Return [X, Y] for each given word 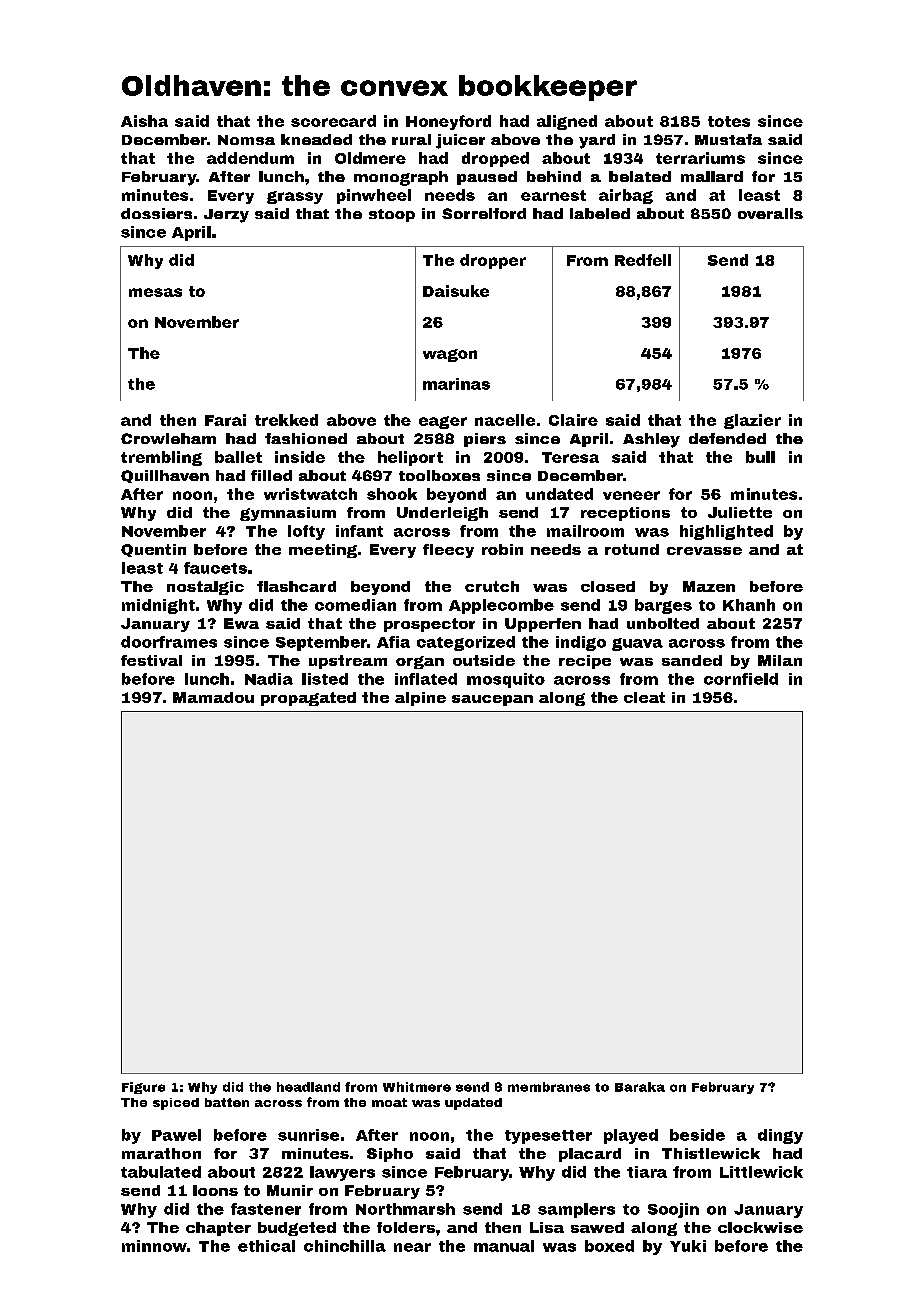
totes [729, 121]
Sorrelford [484, 213]
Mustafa [728, 139]
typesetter [548, 1137]
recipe [585, 662]
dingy [780, 1136]
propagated [308, 699]
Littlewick [761, 1172]
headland [308, 1087]
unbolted [663, 623]
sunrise [308, 1135]
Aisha [144, 121]
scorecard [333, 121]
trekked [286, 420]
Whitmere [417, 1087]
